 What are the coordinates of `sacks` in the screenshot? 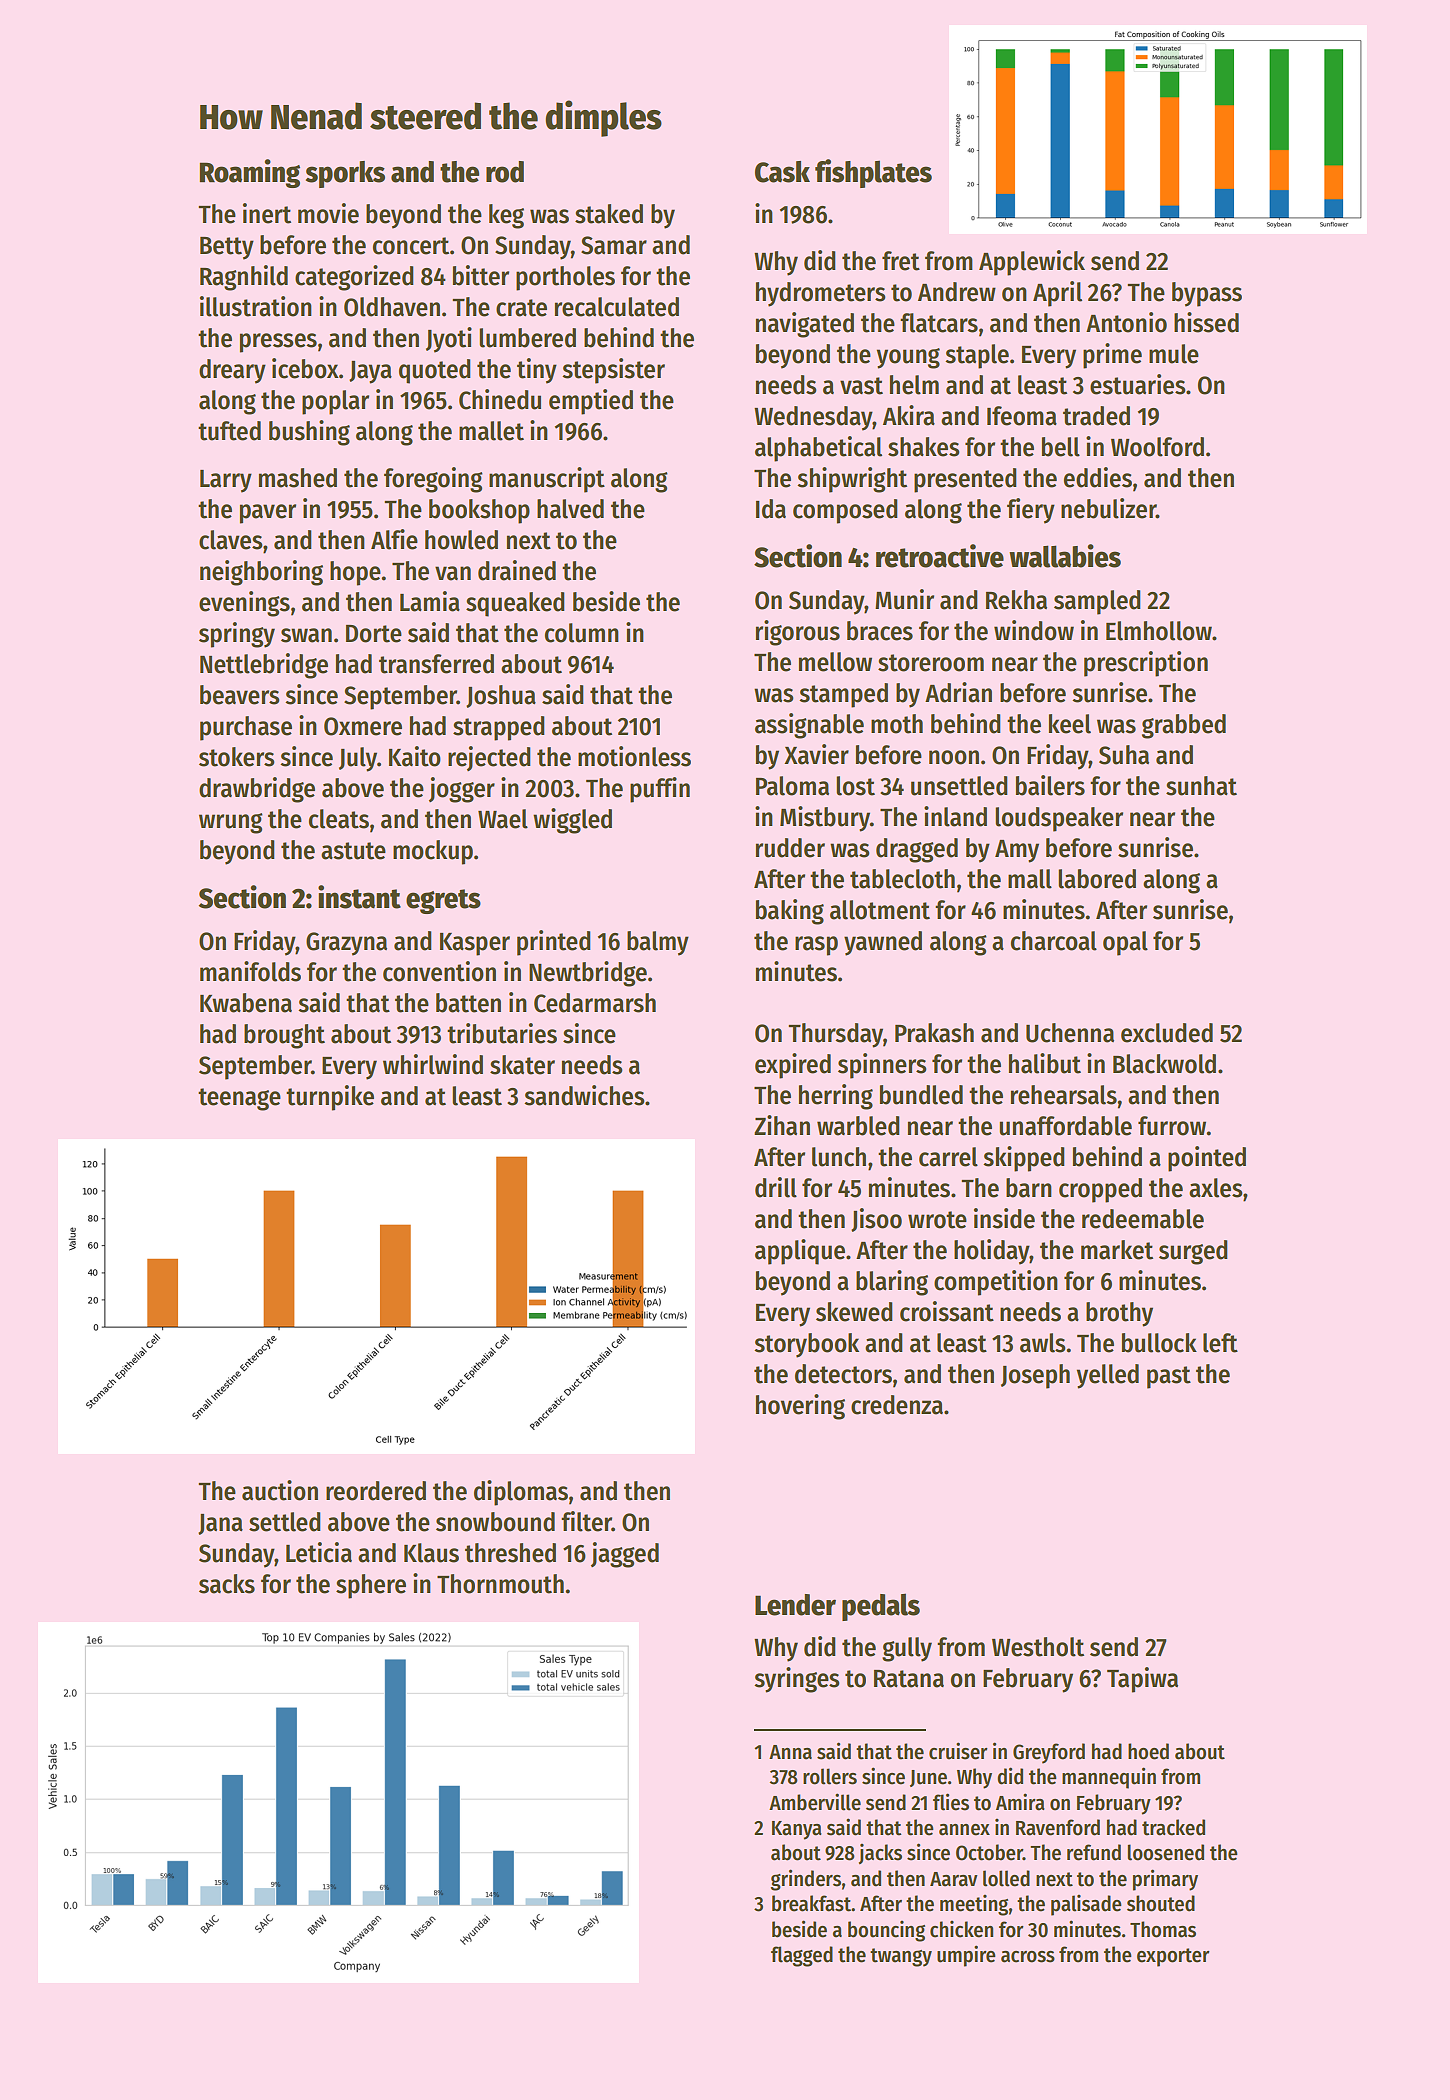 It's located at (227, 1584).
